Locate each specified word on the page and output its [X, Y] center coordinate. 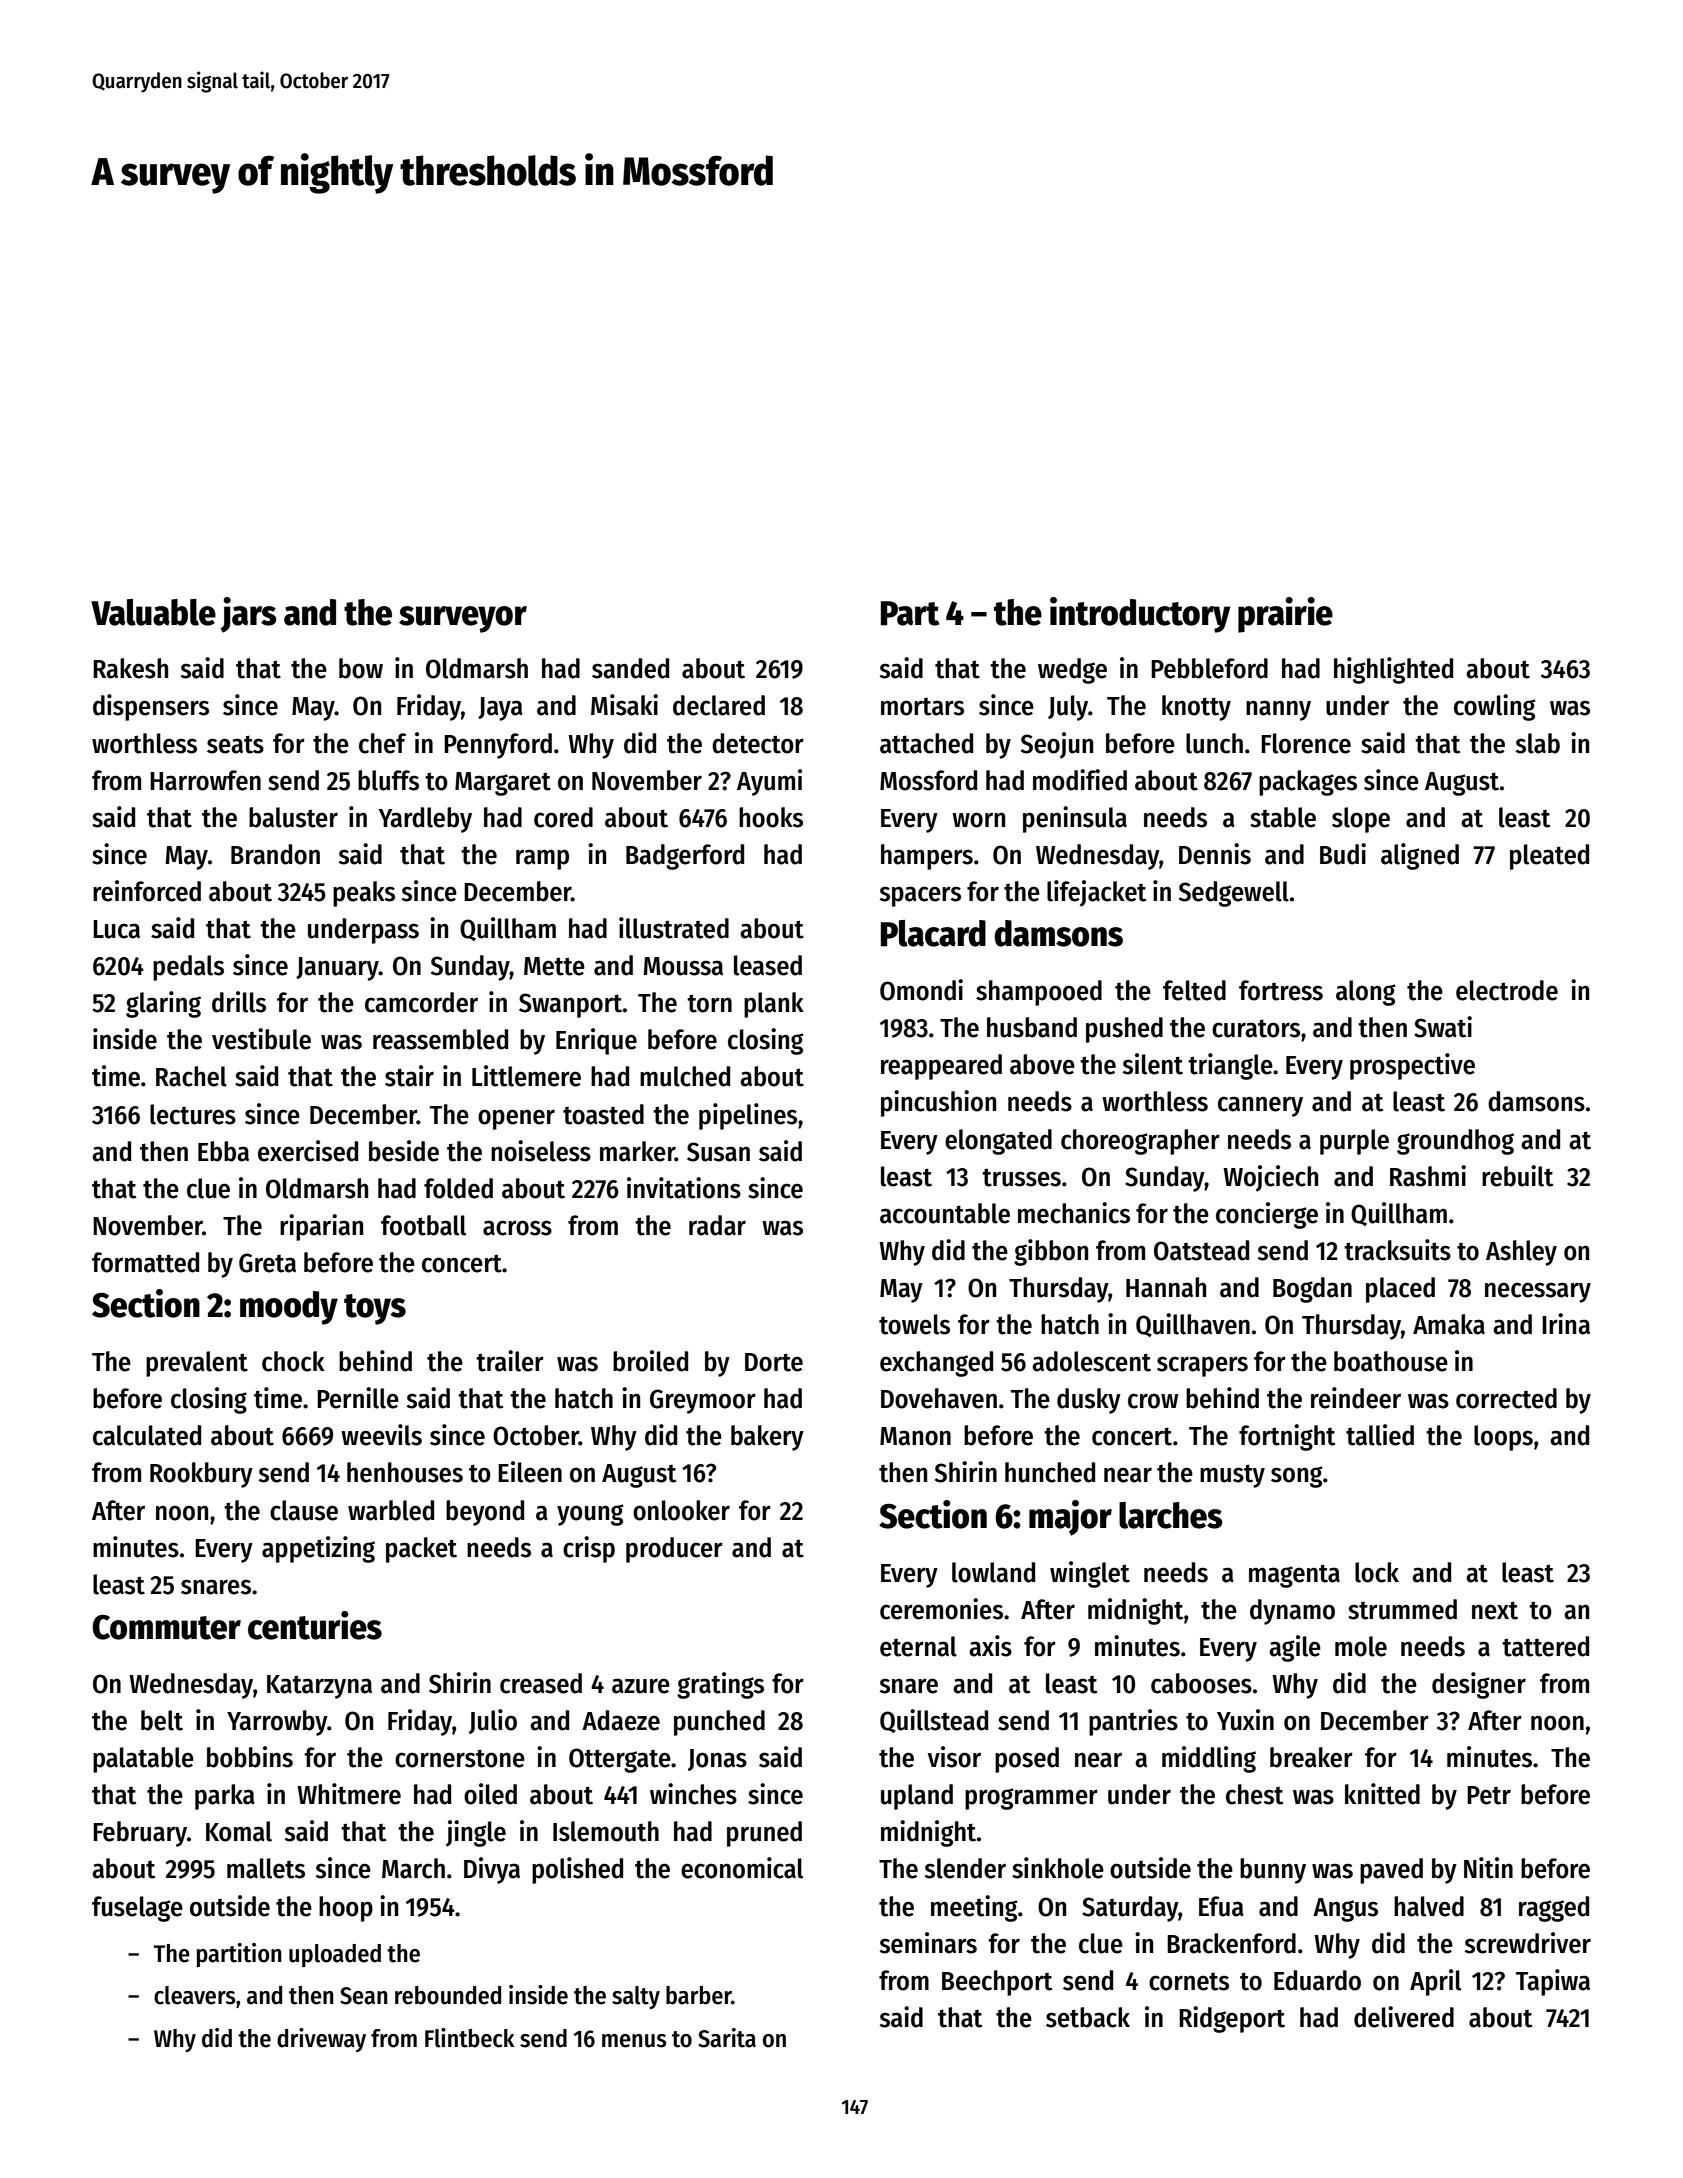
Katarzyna [319, 1687]
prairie [1285, 615]
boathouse [1391, 1361]
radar [717, 1225]
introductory [1140, 615]
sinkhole [1058, 1868]
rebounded [448, 1995]
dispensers [151, 707]
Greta [267, 1263]
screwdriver [1528, 1943]
